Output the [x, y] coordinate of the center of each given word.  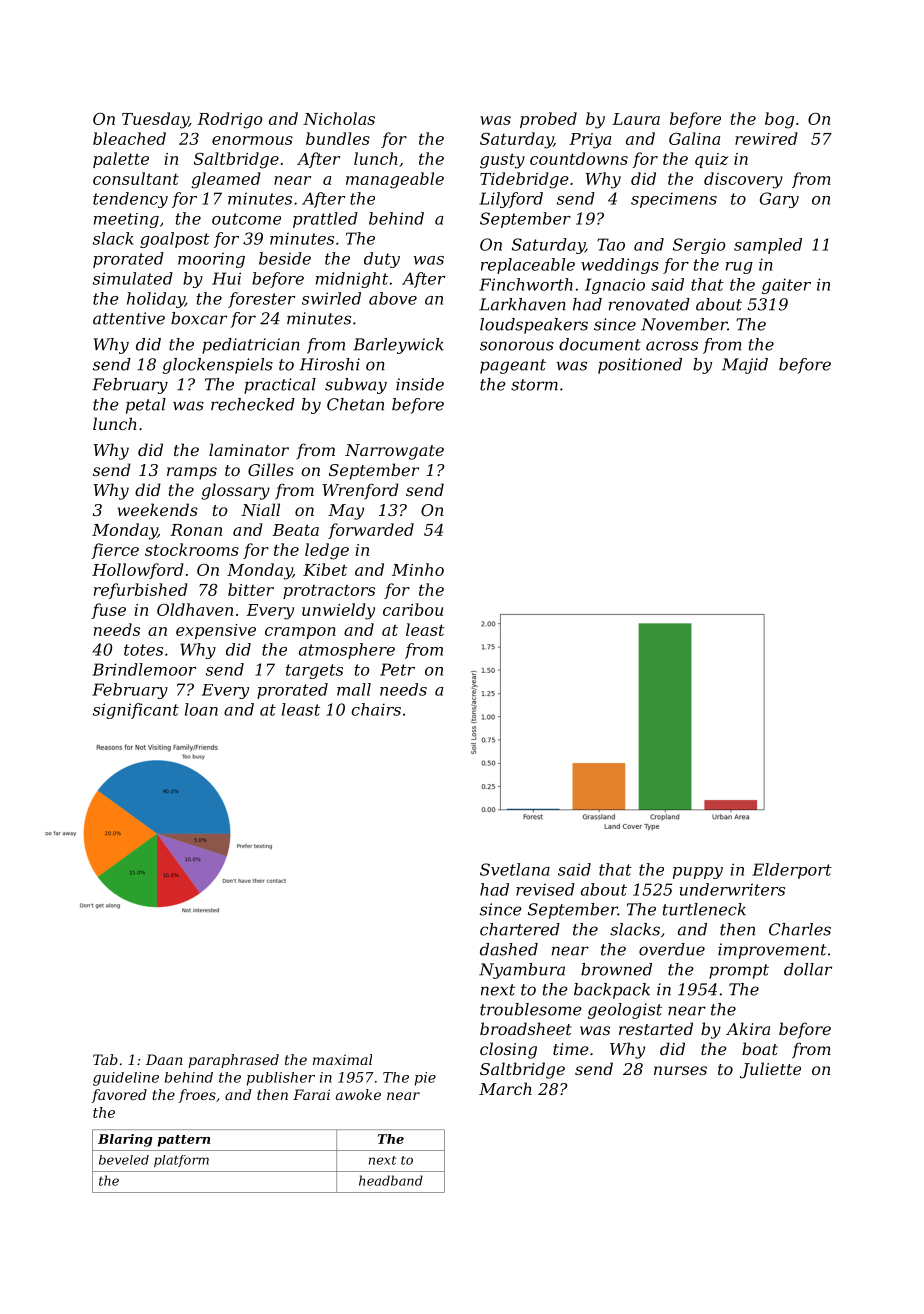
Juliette [770, 1070]
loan [201, 709]
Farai [311, 1094]
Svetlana [515, 869]
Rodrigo [230, 120]
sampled [768, 246]
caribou [413, 609]
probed [548, 120]
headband [391, 1180]
